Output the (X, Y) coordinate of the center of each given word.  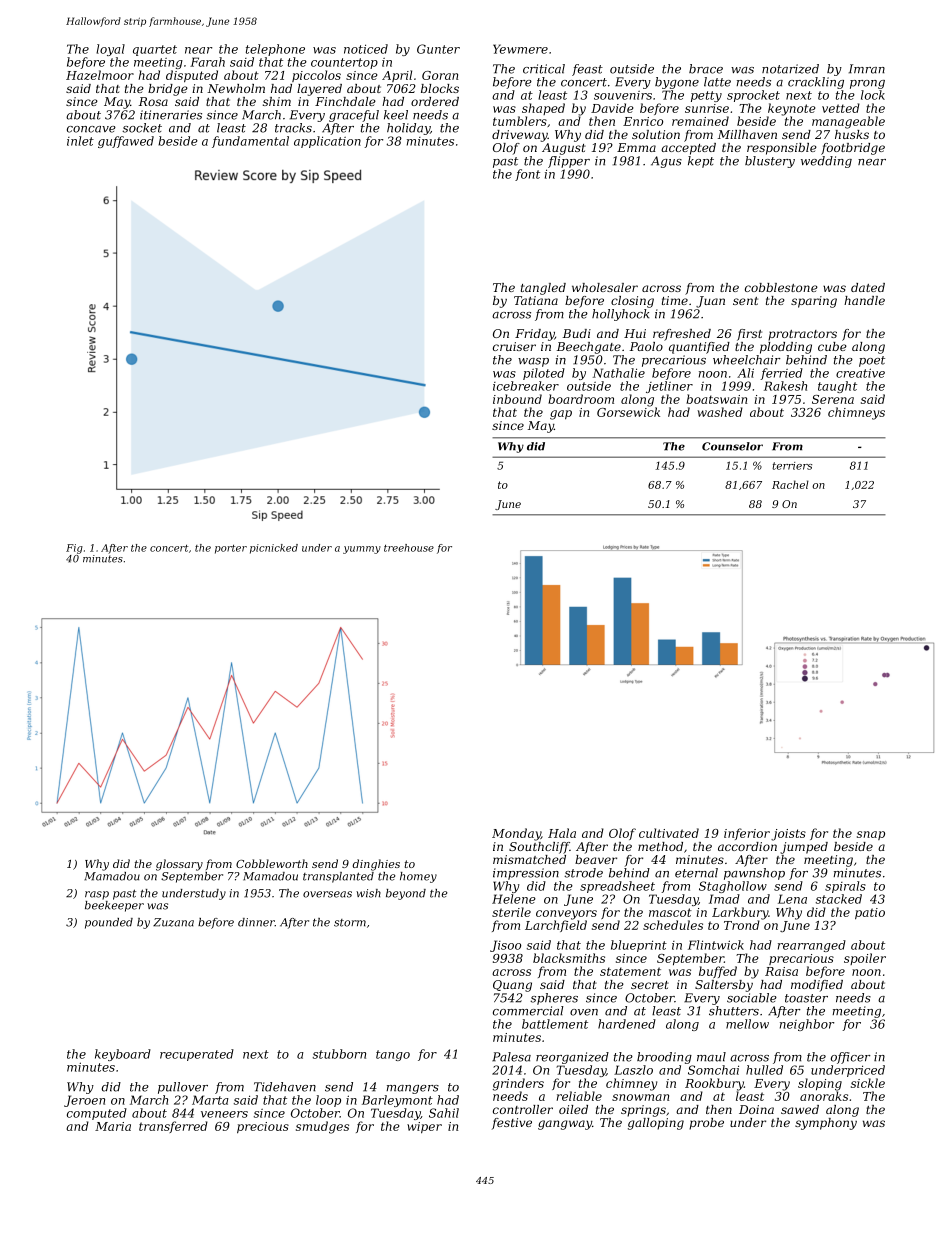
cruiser (514, 346)
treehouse (409, 548)
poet (872, 361)
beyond (406, 894)
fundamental (250, 142)
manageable (848, 122)
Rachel (790, 484)
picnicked (274, 549)
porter (231, 549)
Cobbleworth (272, 863)
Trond (742, 925)
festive (512, 1124)
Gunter (438, 49)
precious (263, 1127)
